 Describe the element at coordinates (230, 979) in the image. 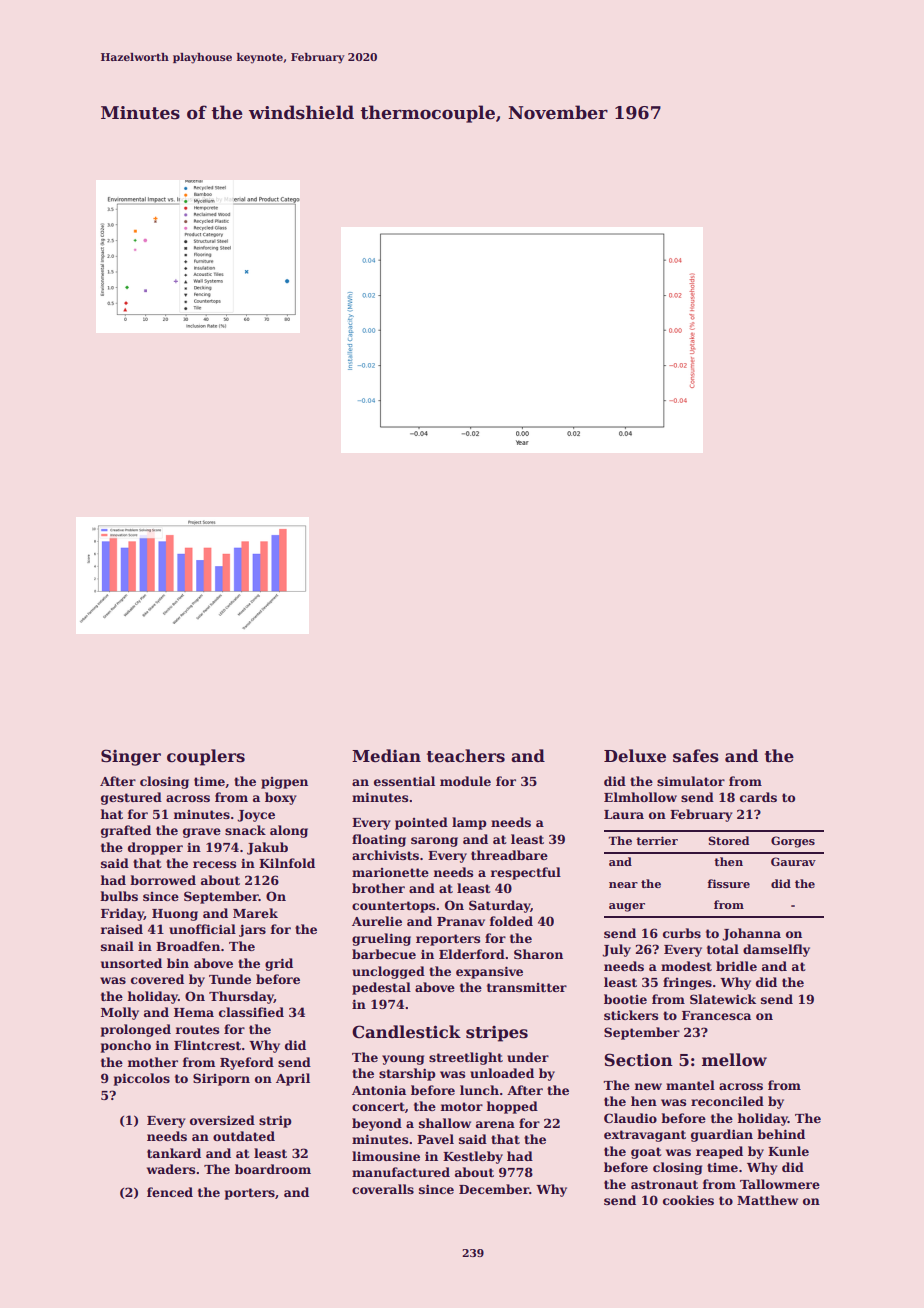

I see `Tunde` at that location.
